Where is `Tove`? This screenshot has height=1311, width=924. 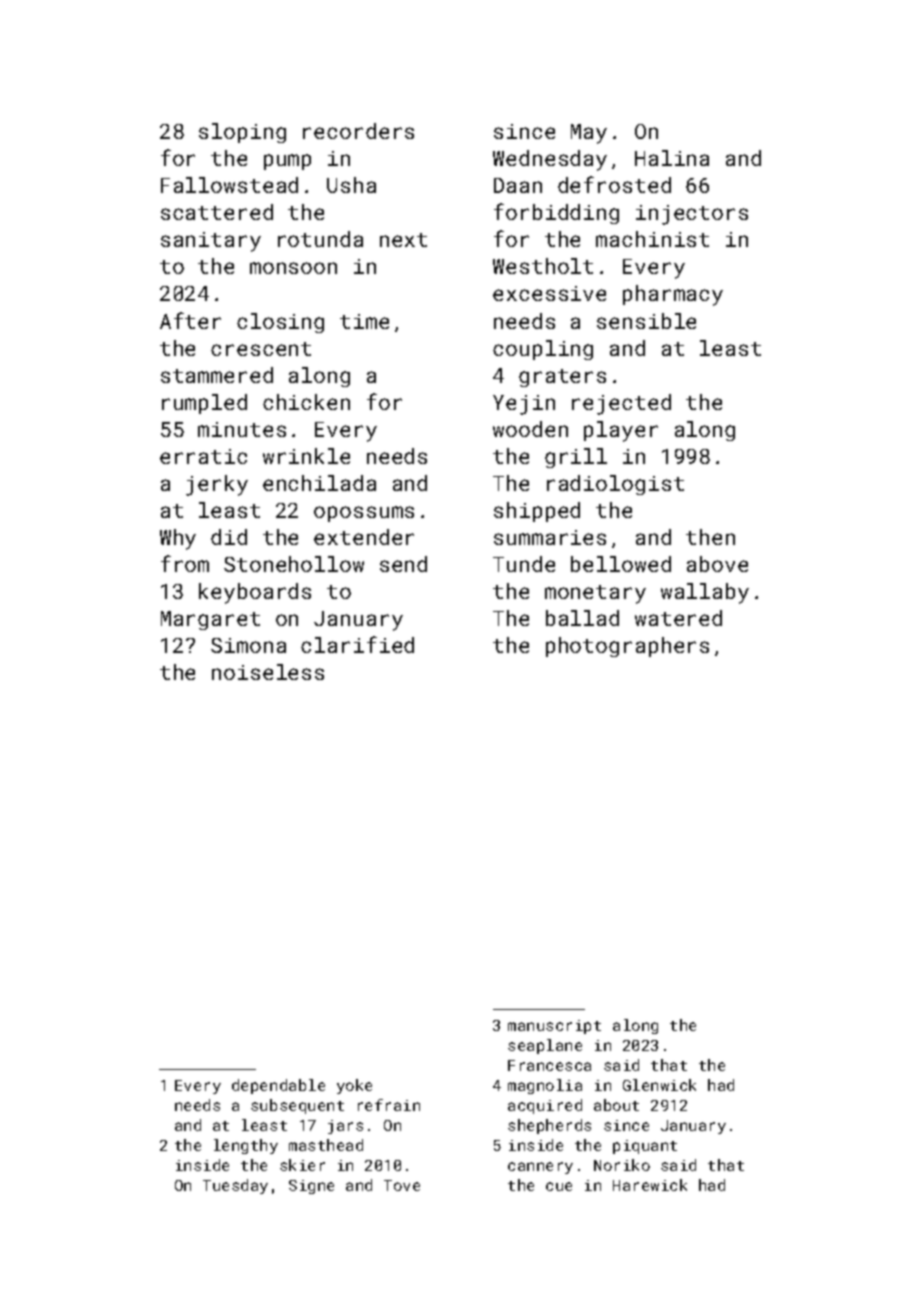 Tove is located at coordinates (402, 1185).
